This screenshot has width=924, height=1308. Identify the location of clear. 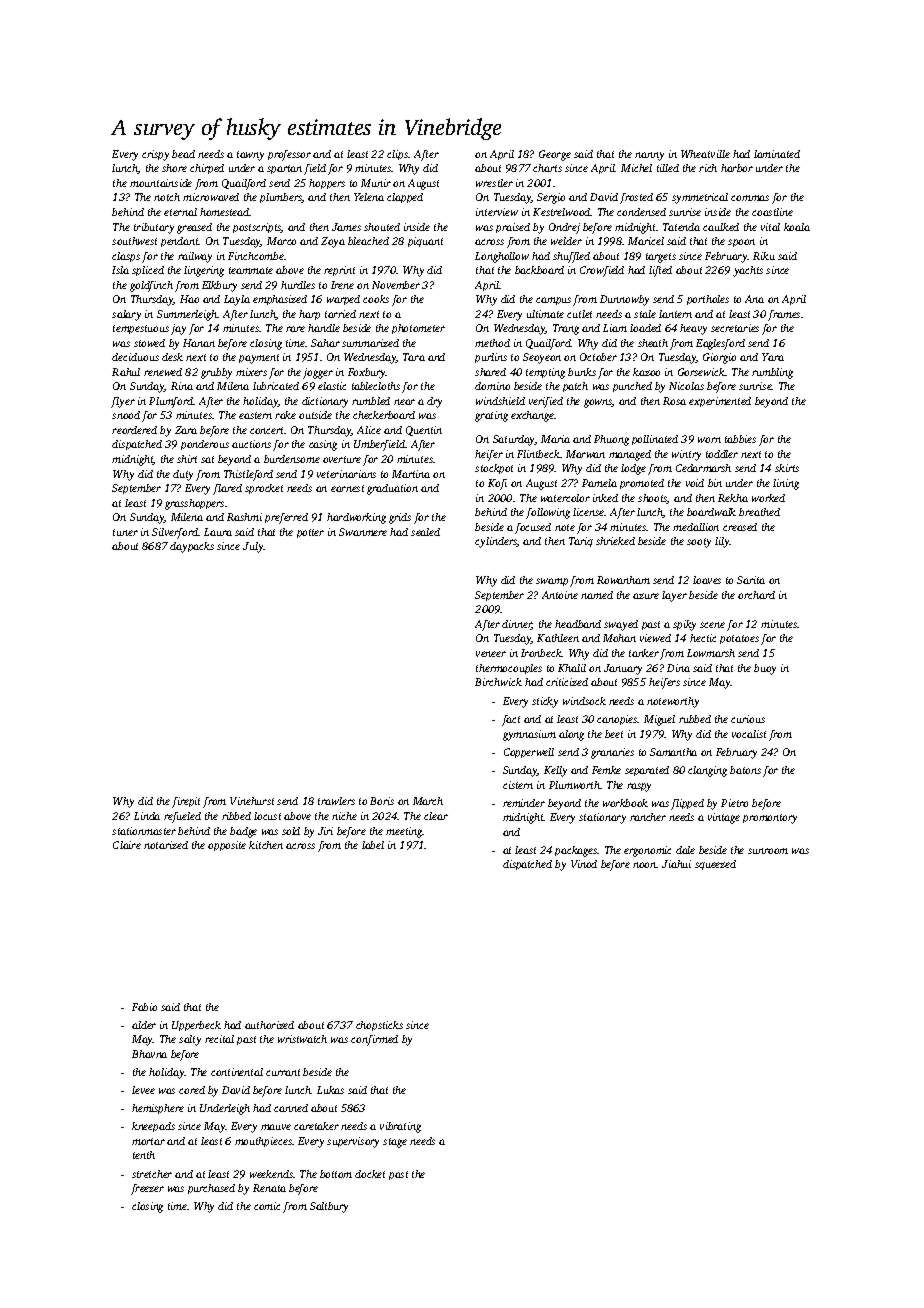
(436, 816).
